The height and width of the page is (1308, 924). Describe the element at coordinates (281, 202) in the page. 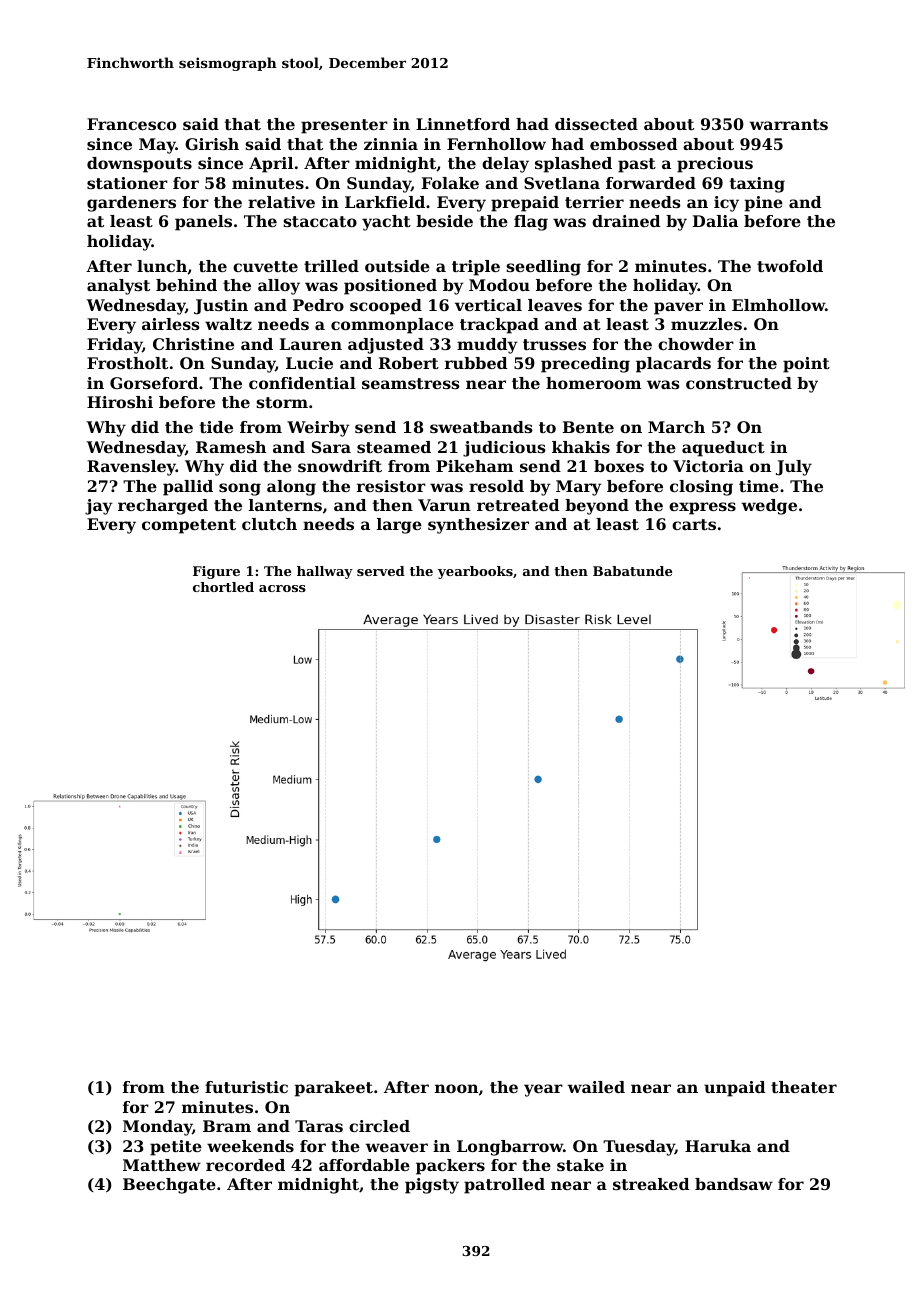

I see `relative` at that location.
